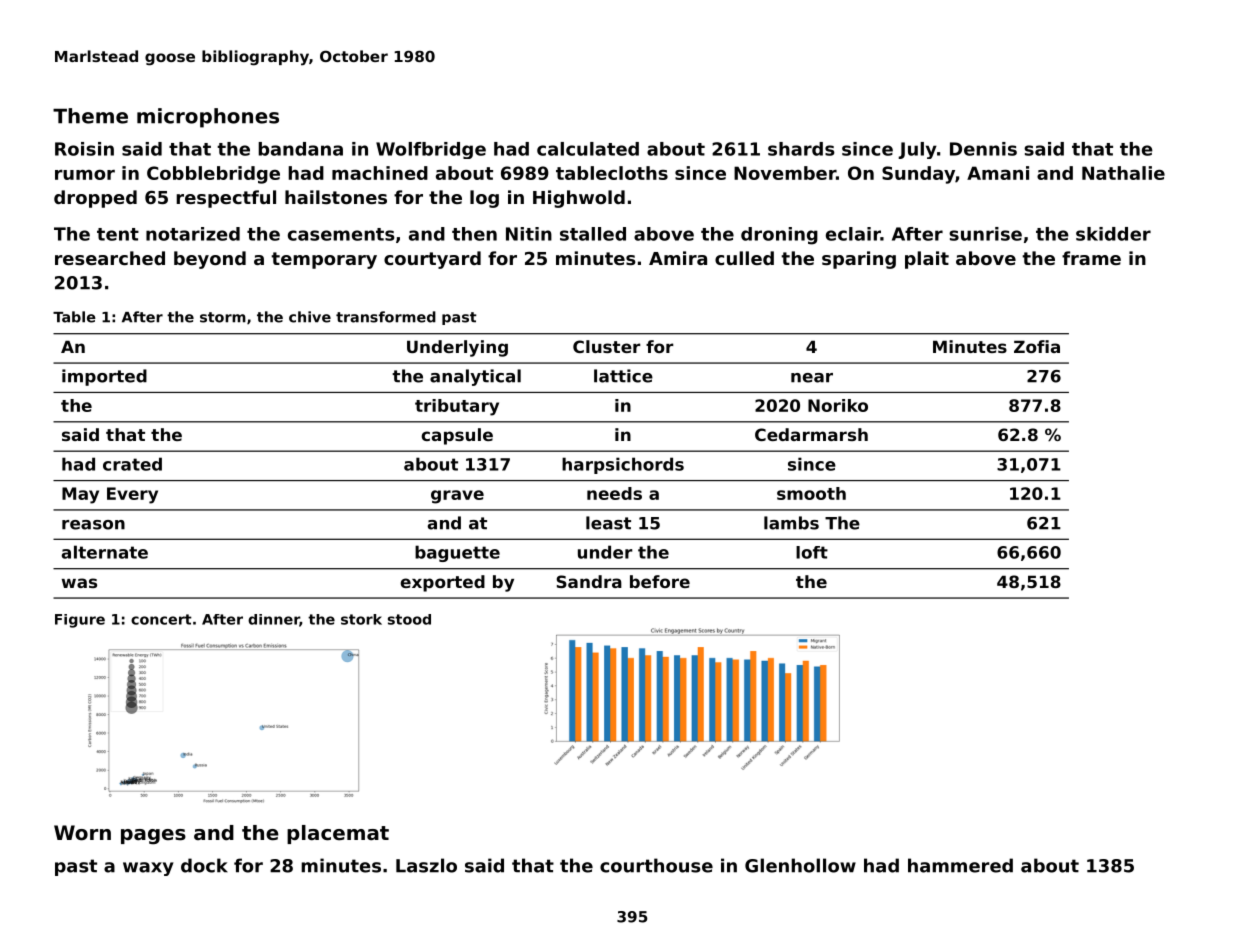  What do you see at coordinates (1123, 173) in the document?
I see `Nathalie` at bounding box center [1123, 173].
